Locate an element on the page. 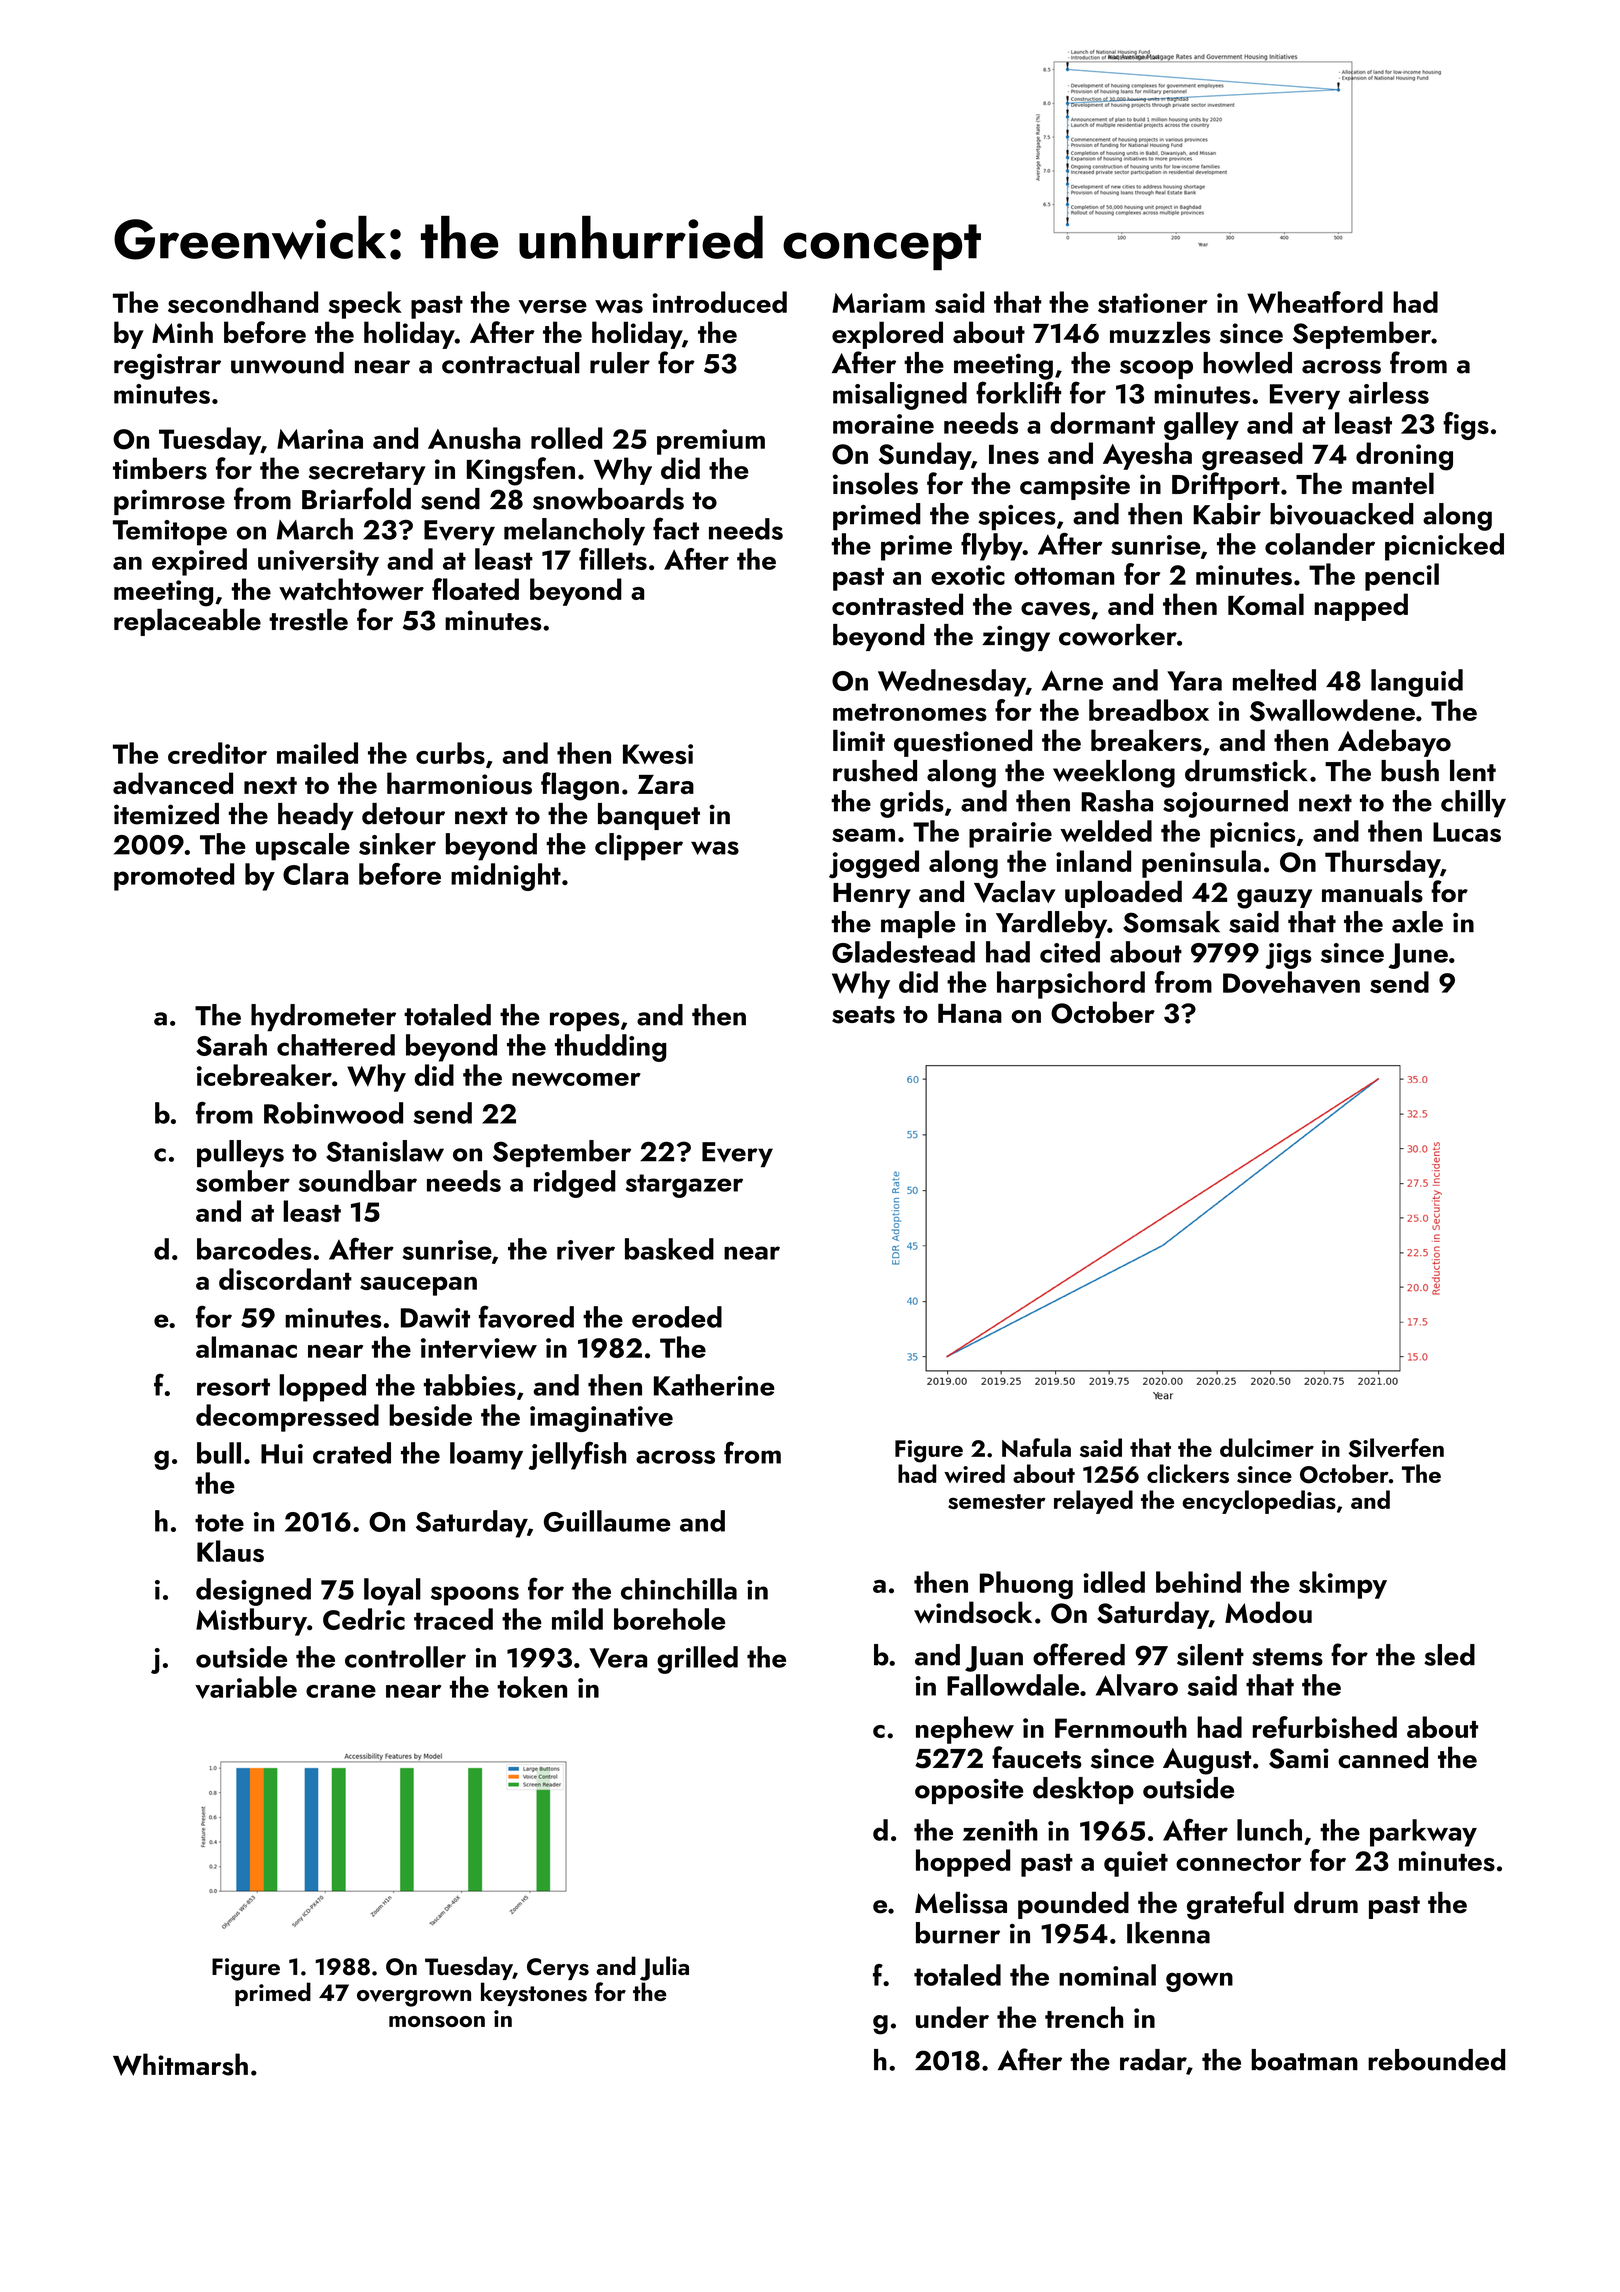 This document has height=2292, width=1620. Modou is located at coordinates (1268, 1612).
